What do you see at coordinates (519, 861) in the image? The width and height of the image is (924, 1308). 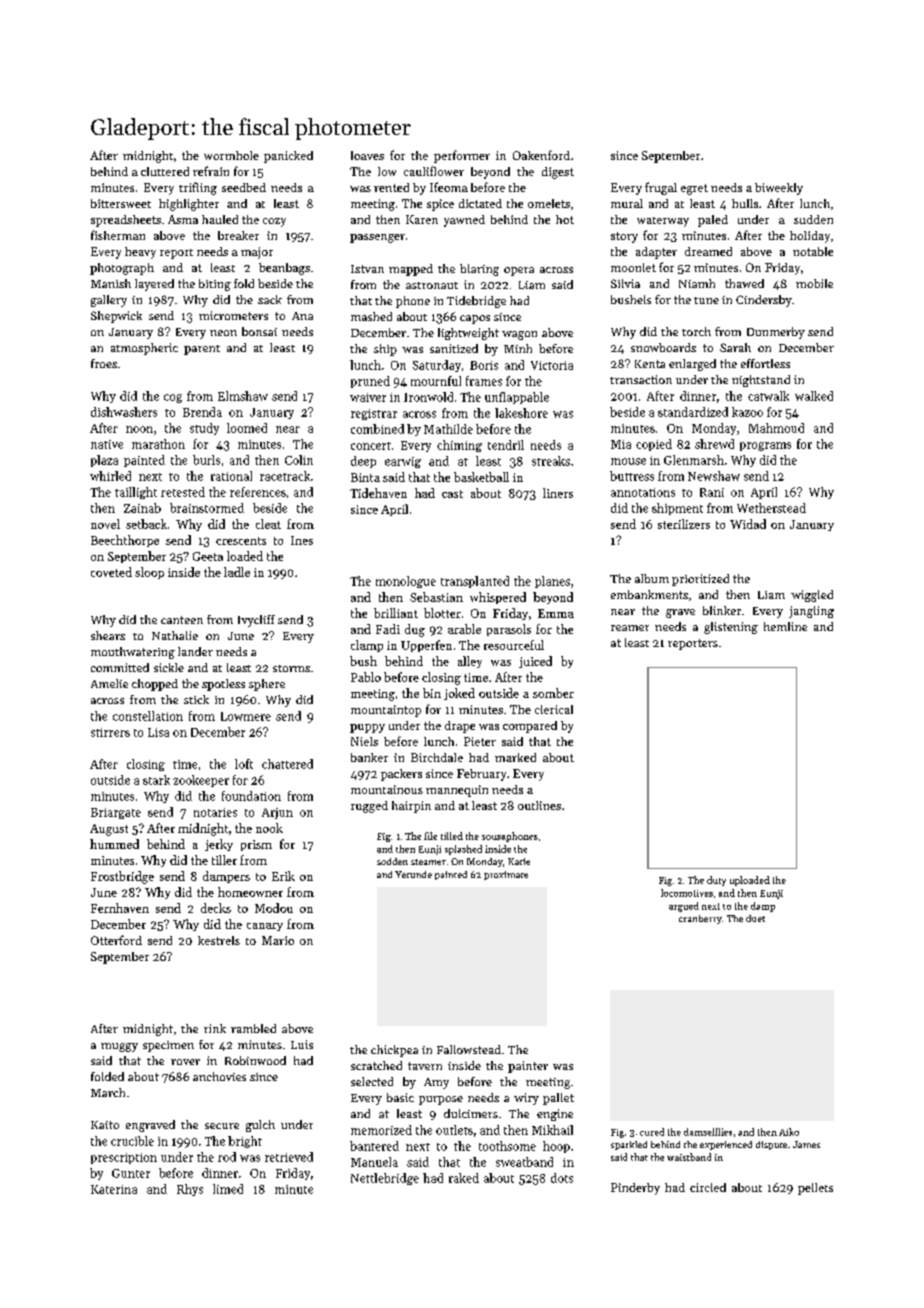 I see `Katie` at bounding box center [519, 861].
